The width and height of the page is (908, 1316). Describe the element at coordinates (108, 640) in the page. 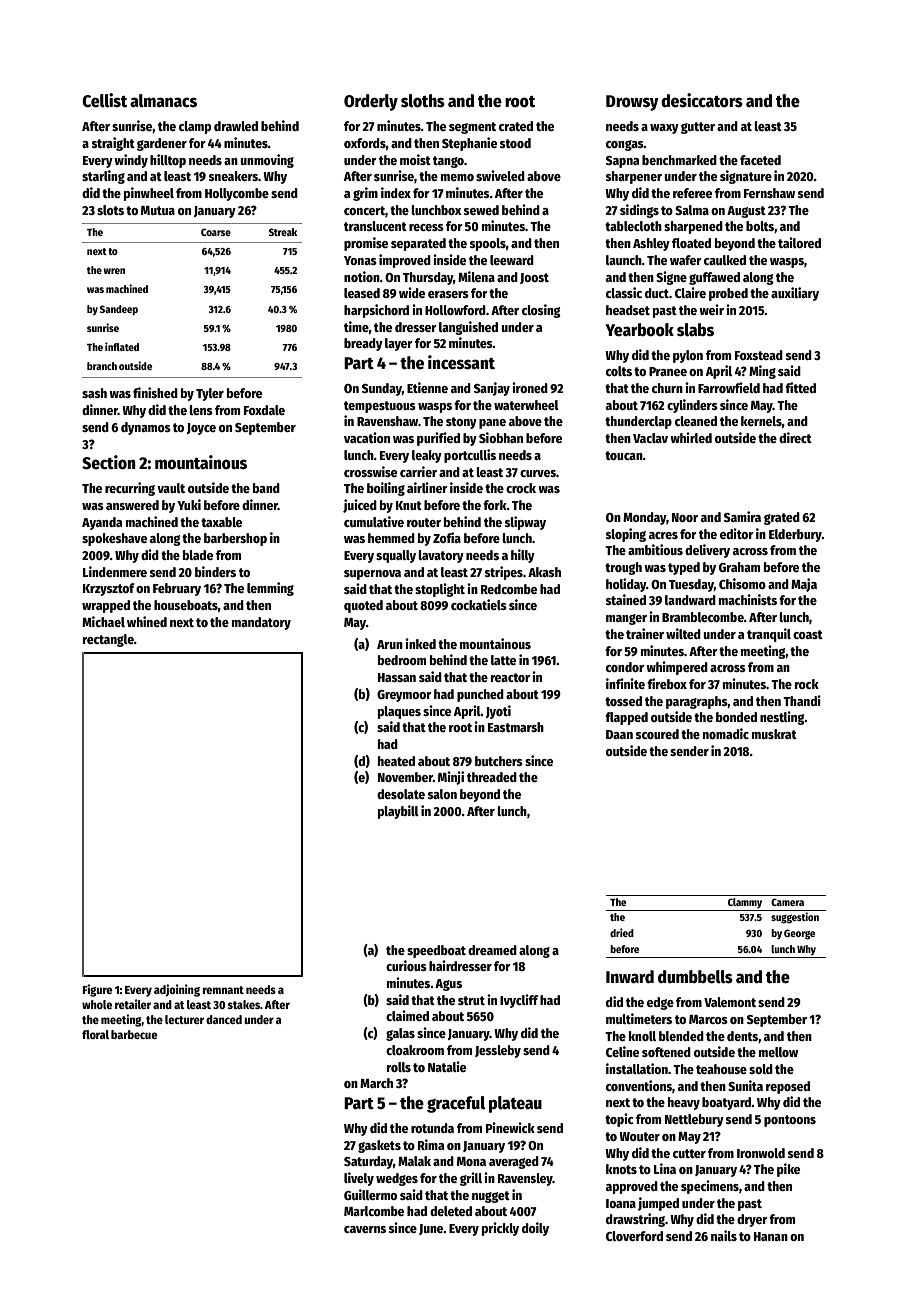

I see `rectangle` at that location.
